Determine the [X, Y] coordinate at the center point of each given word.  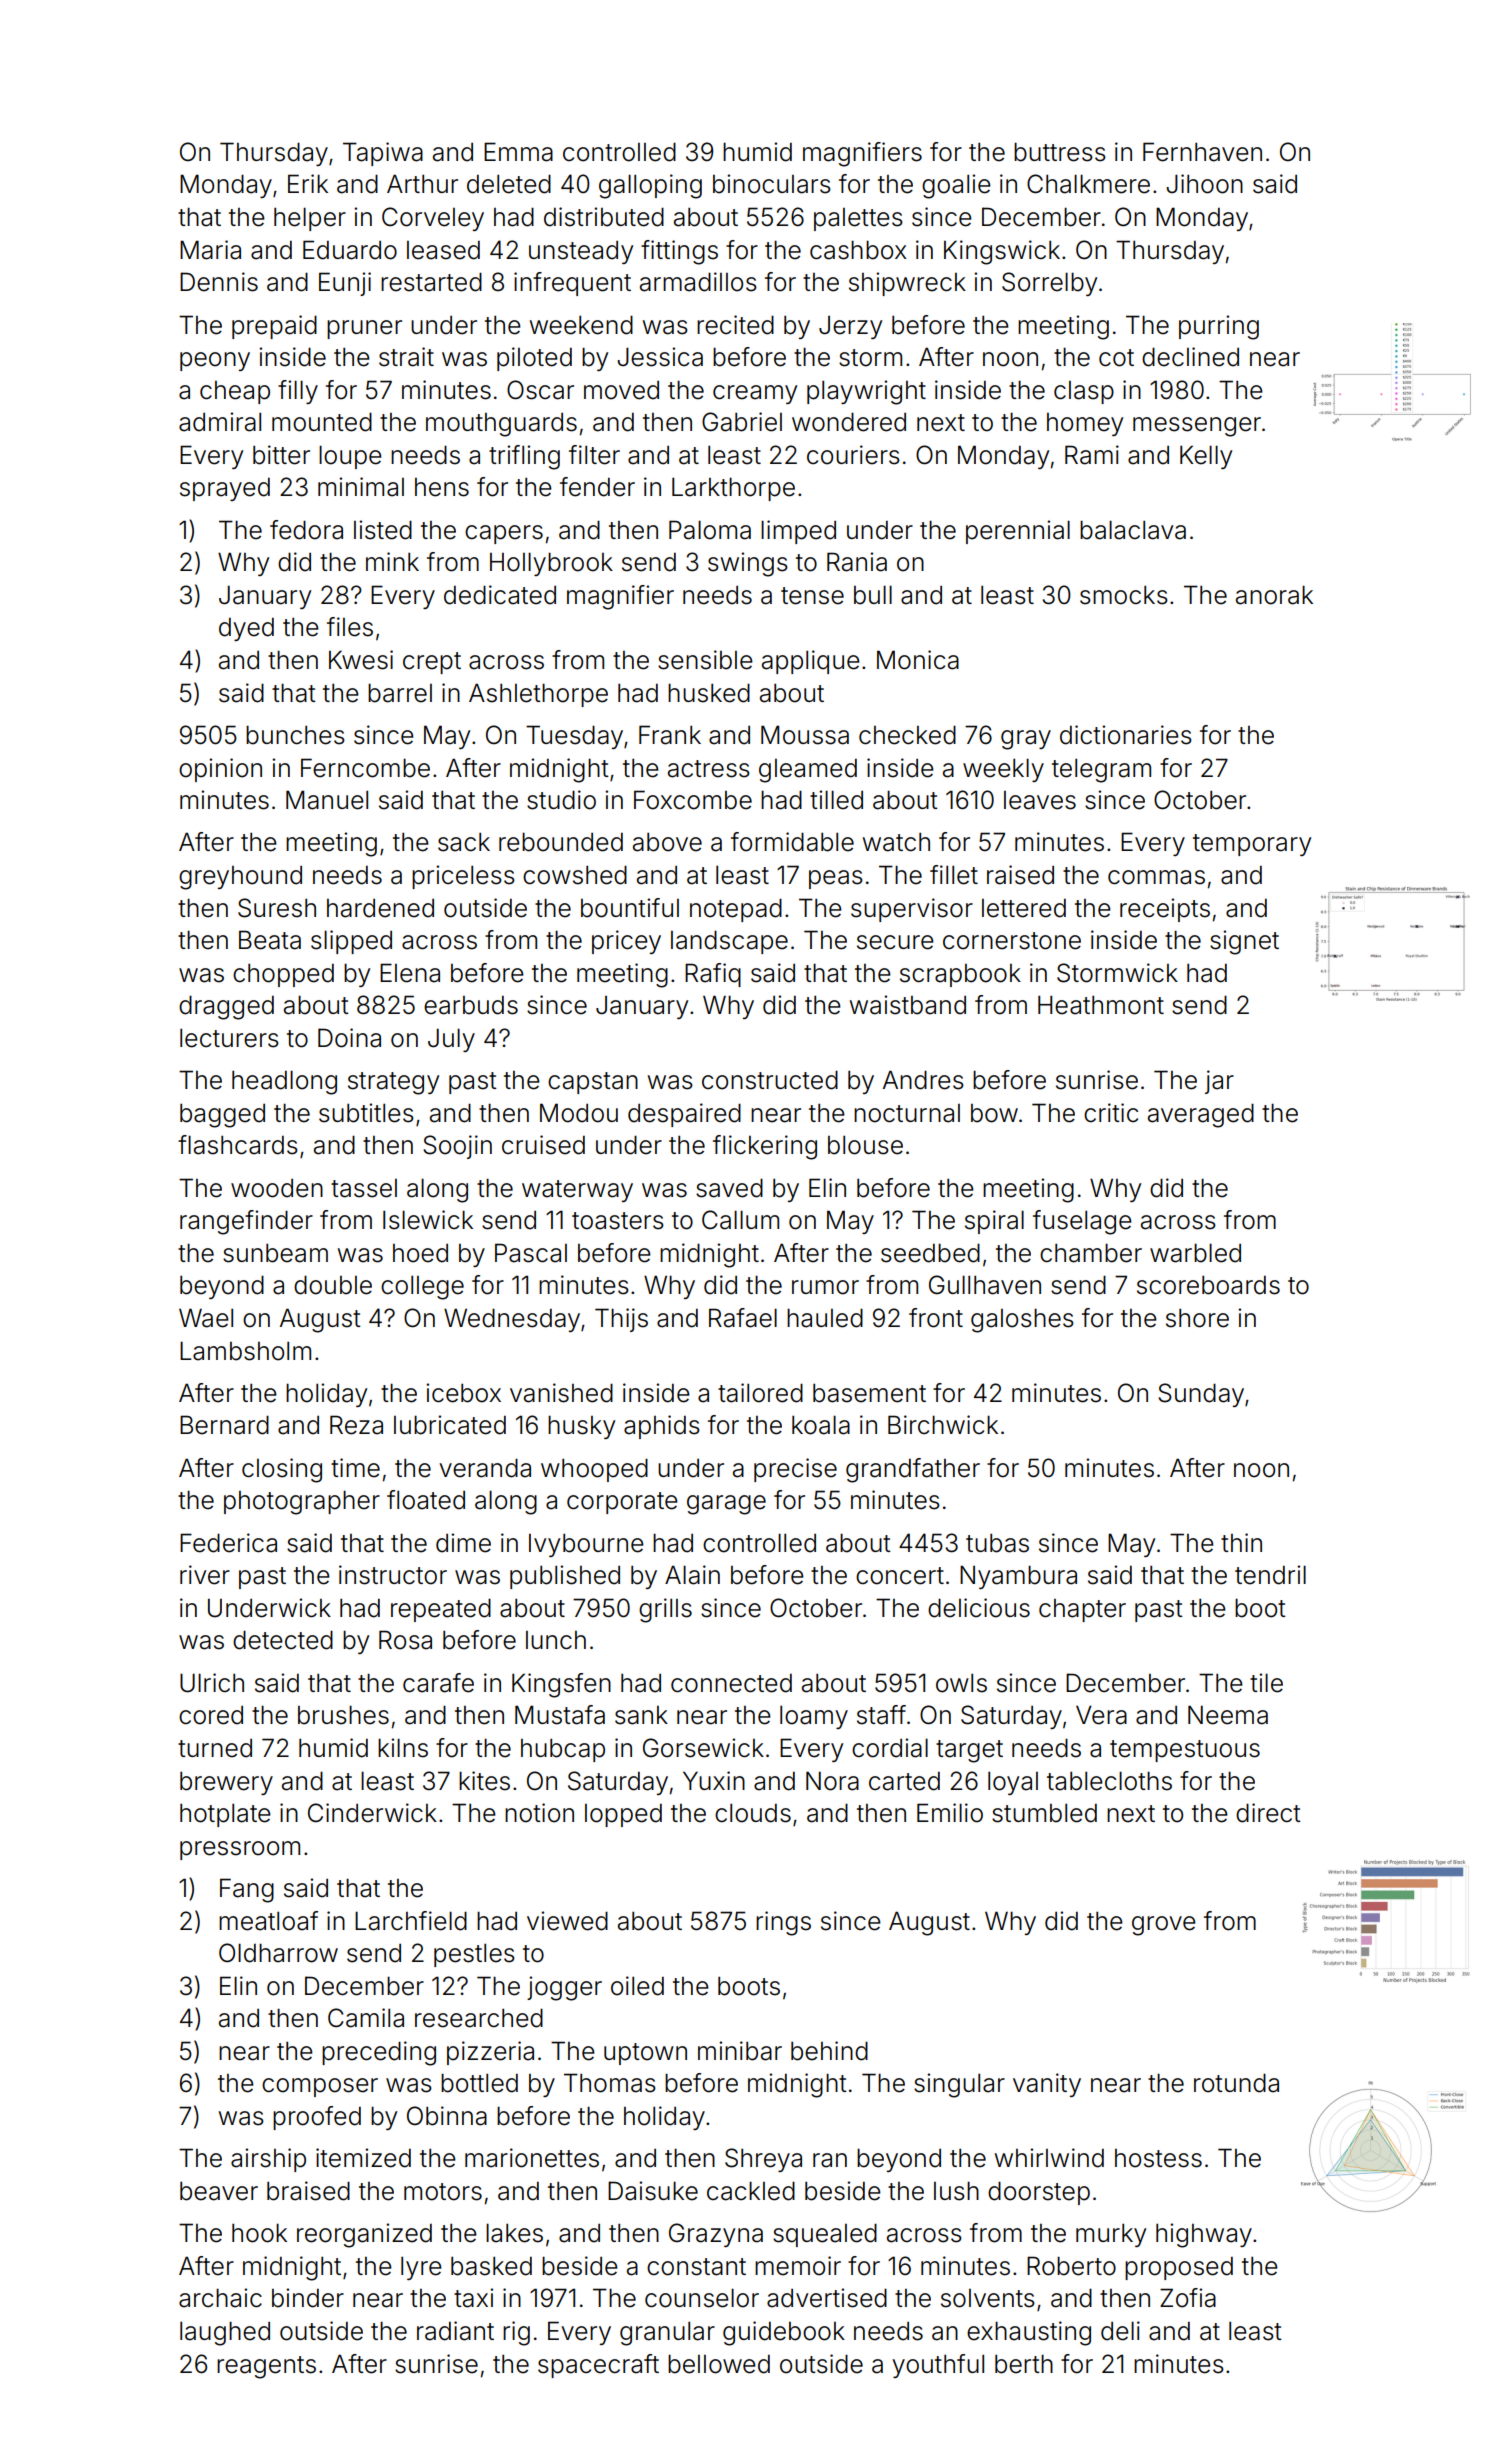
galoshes [1022, 1320]
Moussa [805, 735]
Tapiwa [383, 154]
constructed [770, 1080]
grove [1164, 1926]
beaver [219, 2191]
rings [783, 1923]
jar [1219, 1082]
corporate [622, 1503]
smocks [1124, 595]
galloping [650, 186]
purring [1219, 327]
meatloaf [268, 1921]
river [205, 1575]
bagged [222, 1116]
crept [432, 663]
